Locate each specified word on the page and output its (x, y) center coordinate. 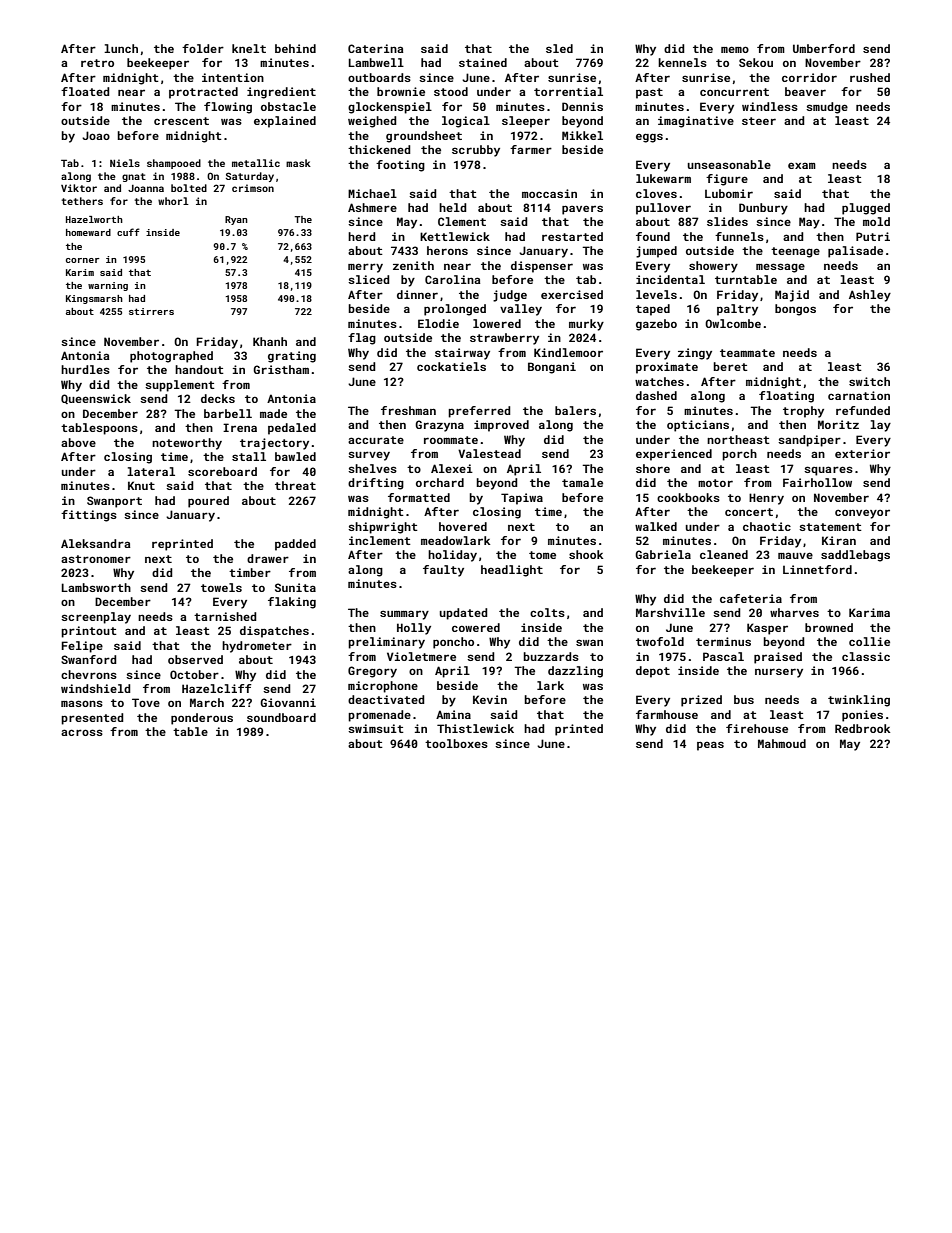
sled (559, 48)
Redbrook (862, 728)
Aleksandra (95, 543)
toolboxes (456, 743)
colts (547, 612)
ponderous (202, 719)
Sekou (756, 62)
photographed (171, 357)
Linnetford (817, 569)
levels (656, 294)
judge (510, 296)
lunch (121, 48)
